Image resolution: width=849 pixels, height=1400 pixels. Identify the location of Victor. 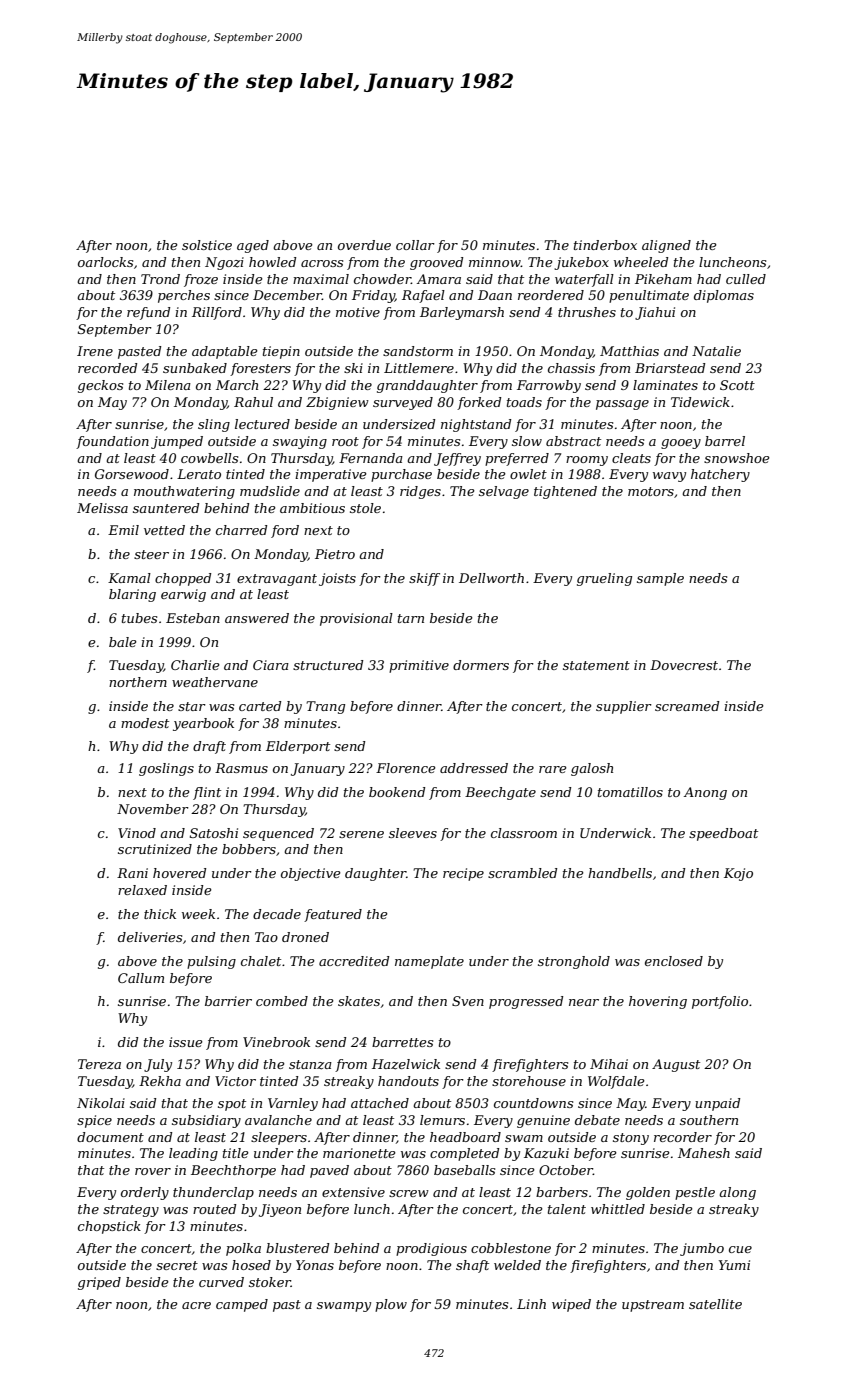
(235, 1081).
